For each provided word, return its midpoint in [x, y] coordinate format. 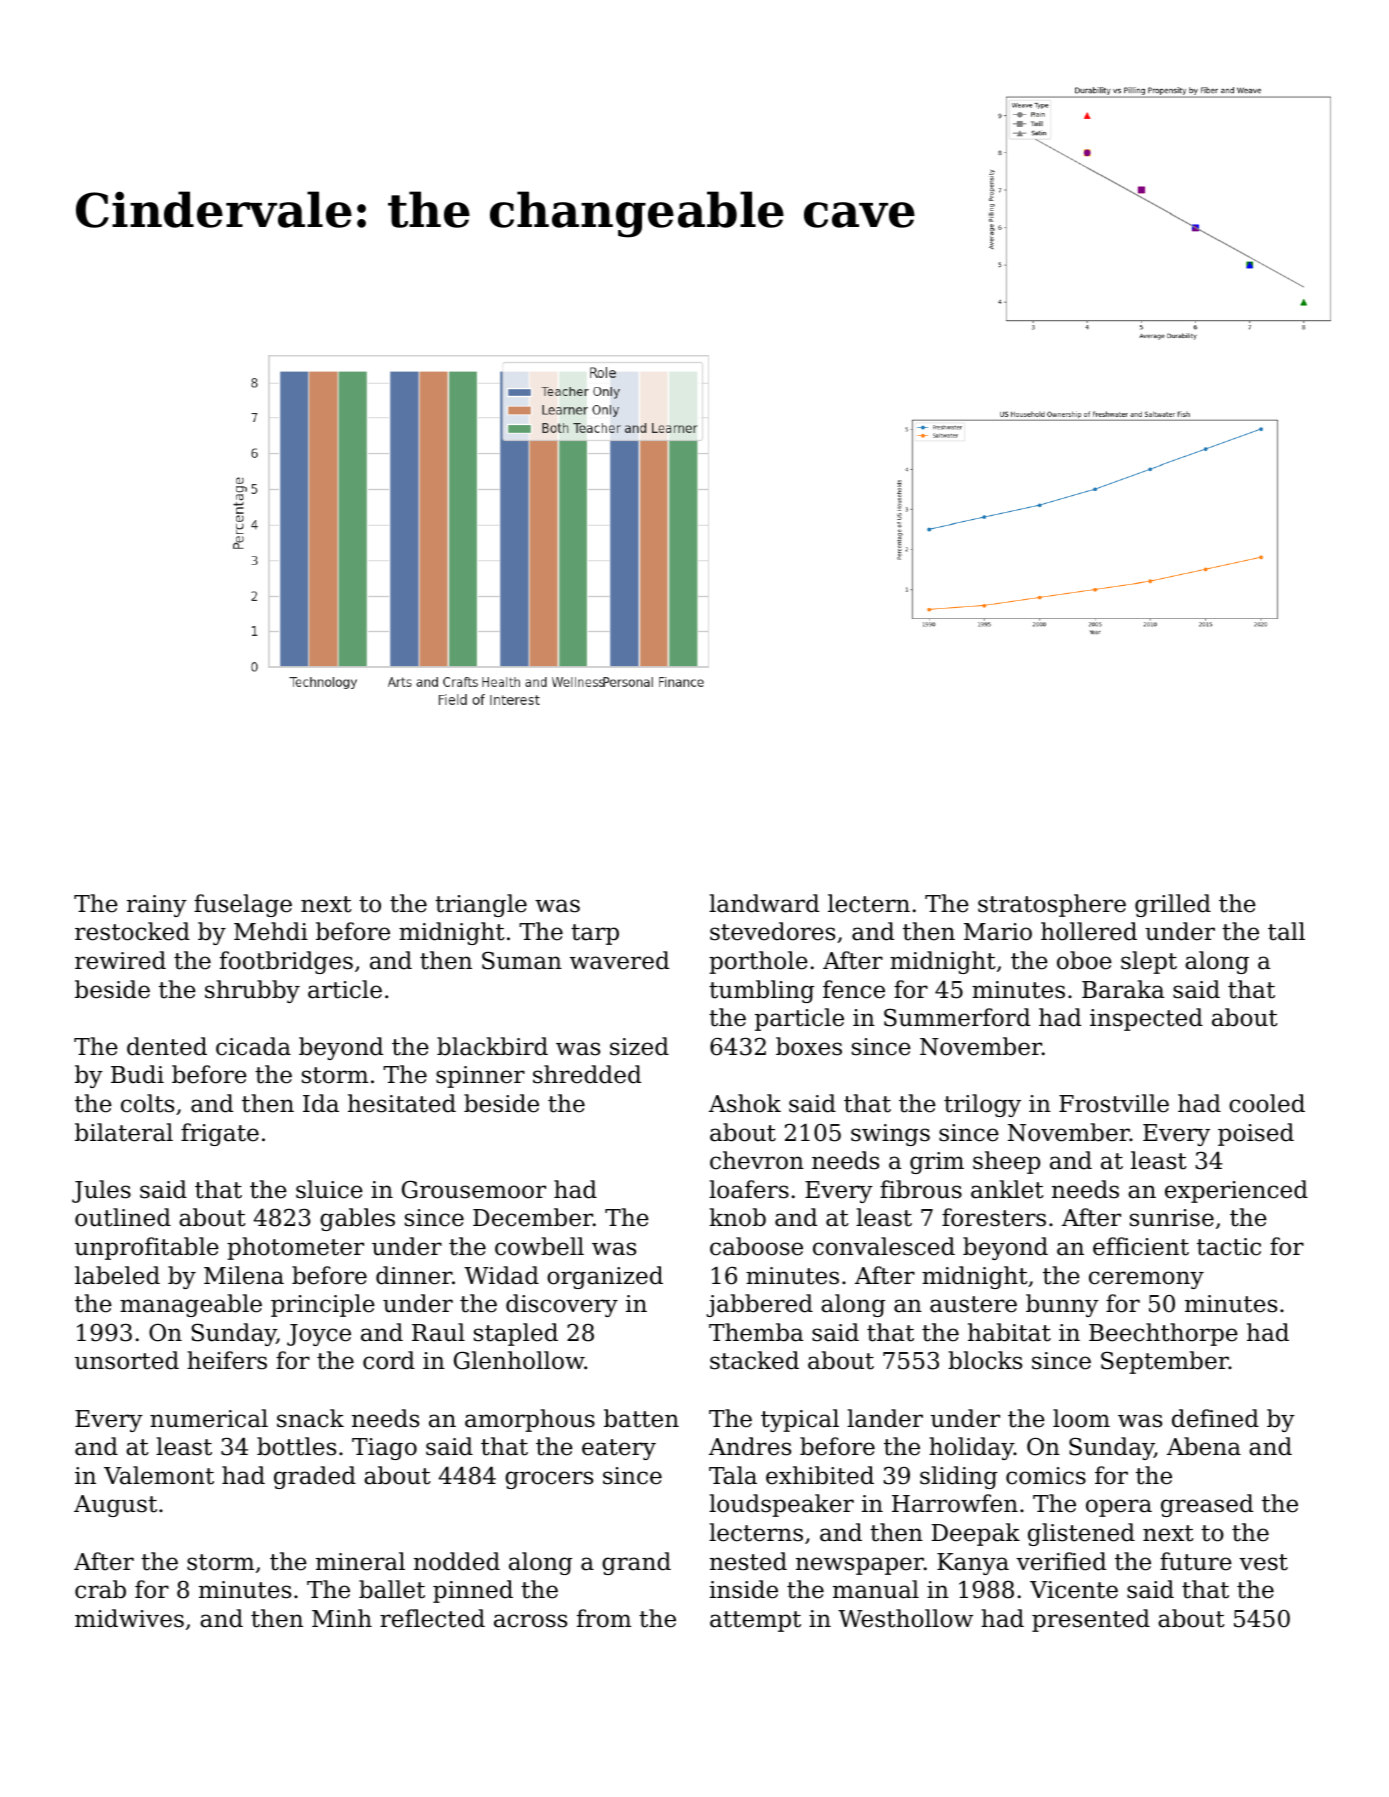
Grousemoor [474, 1190]
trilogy [982, 1105]
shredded [587, 1074]
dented [167, 1046]
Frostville [1114, 1103]
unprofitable [147, 1248]
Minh [342, 1618]
